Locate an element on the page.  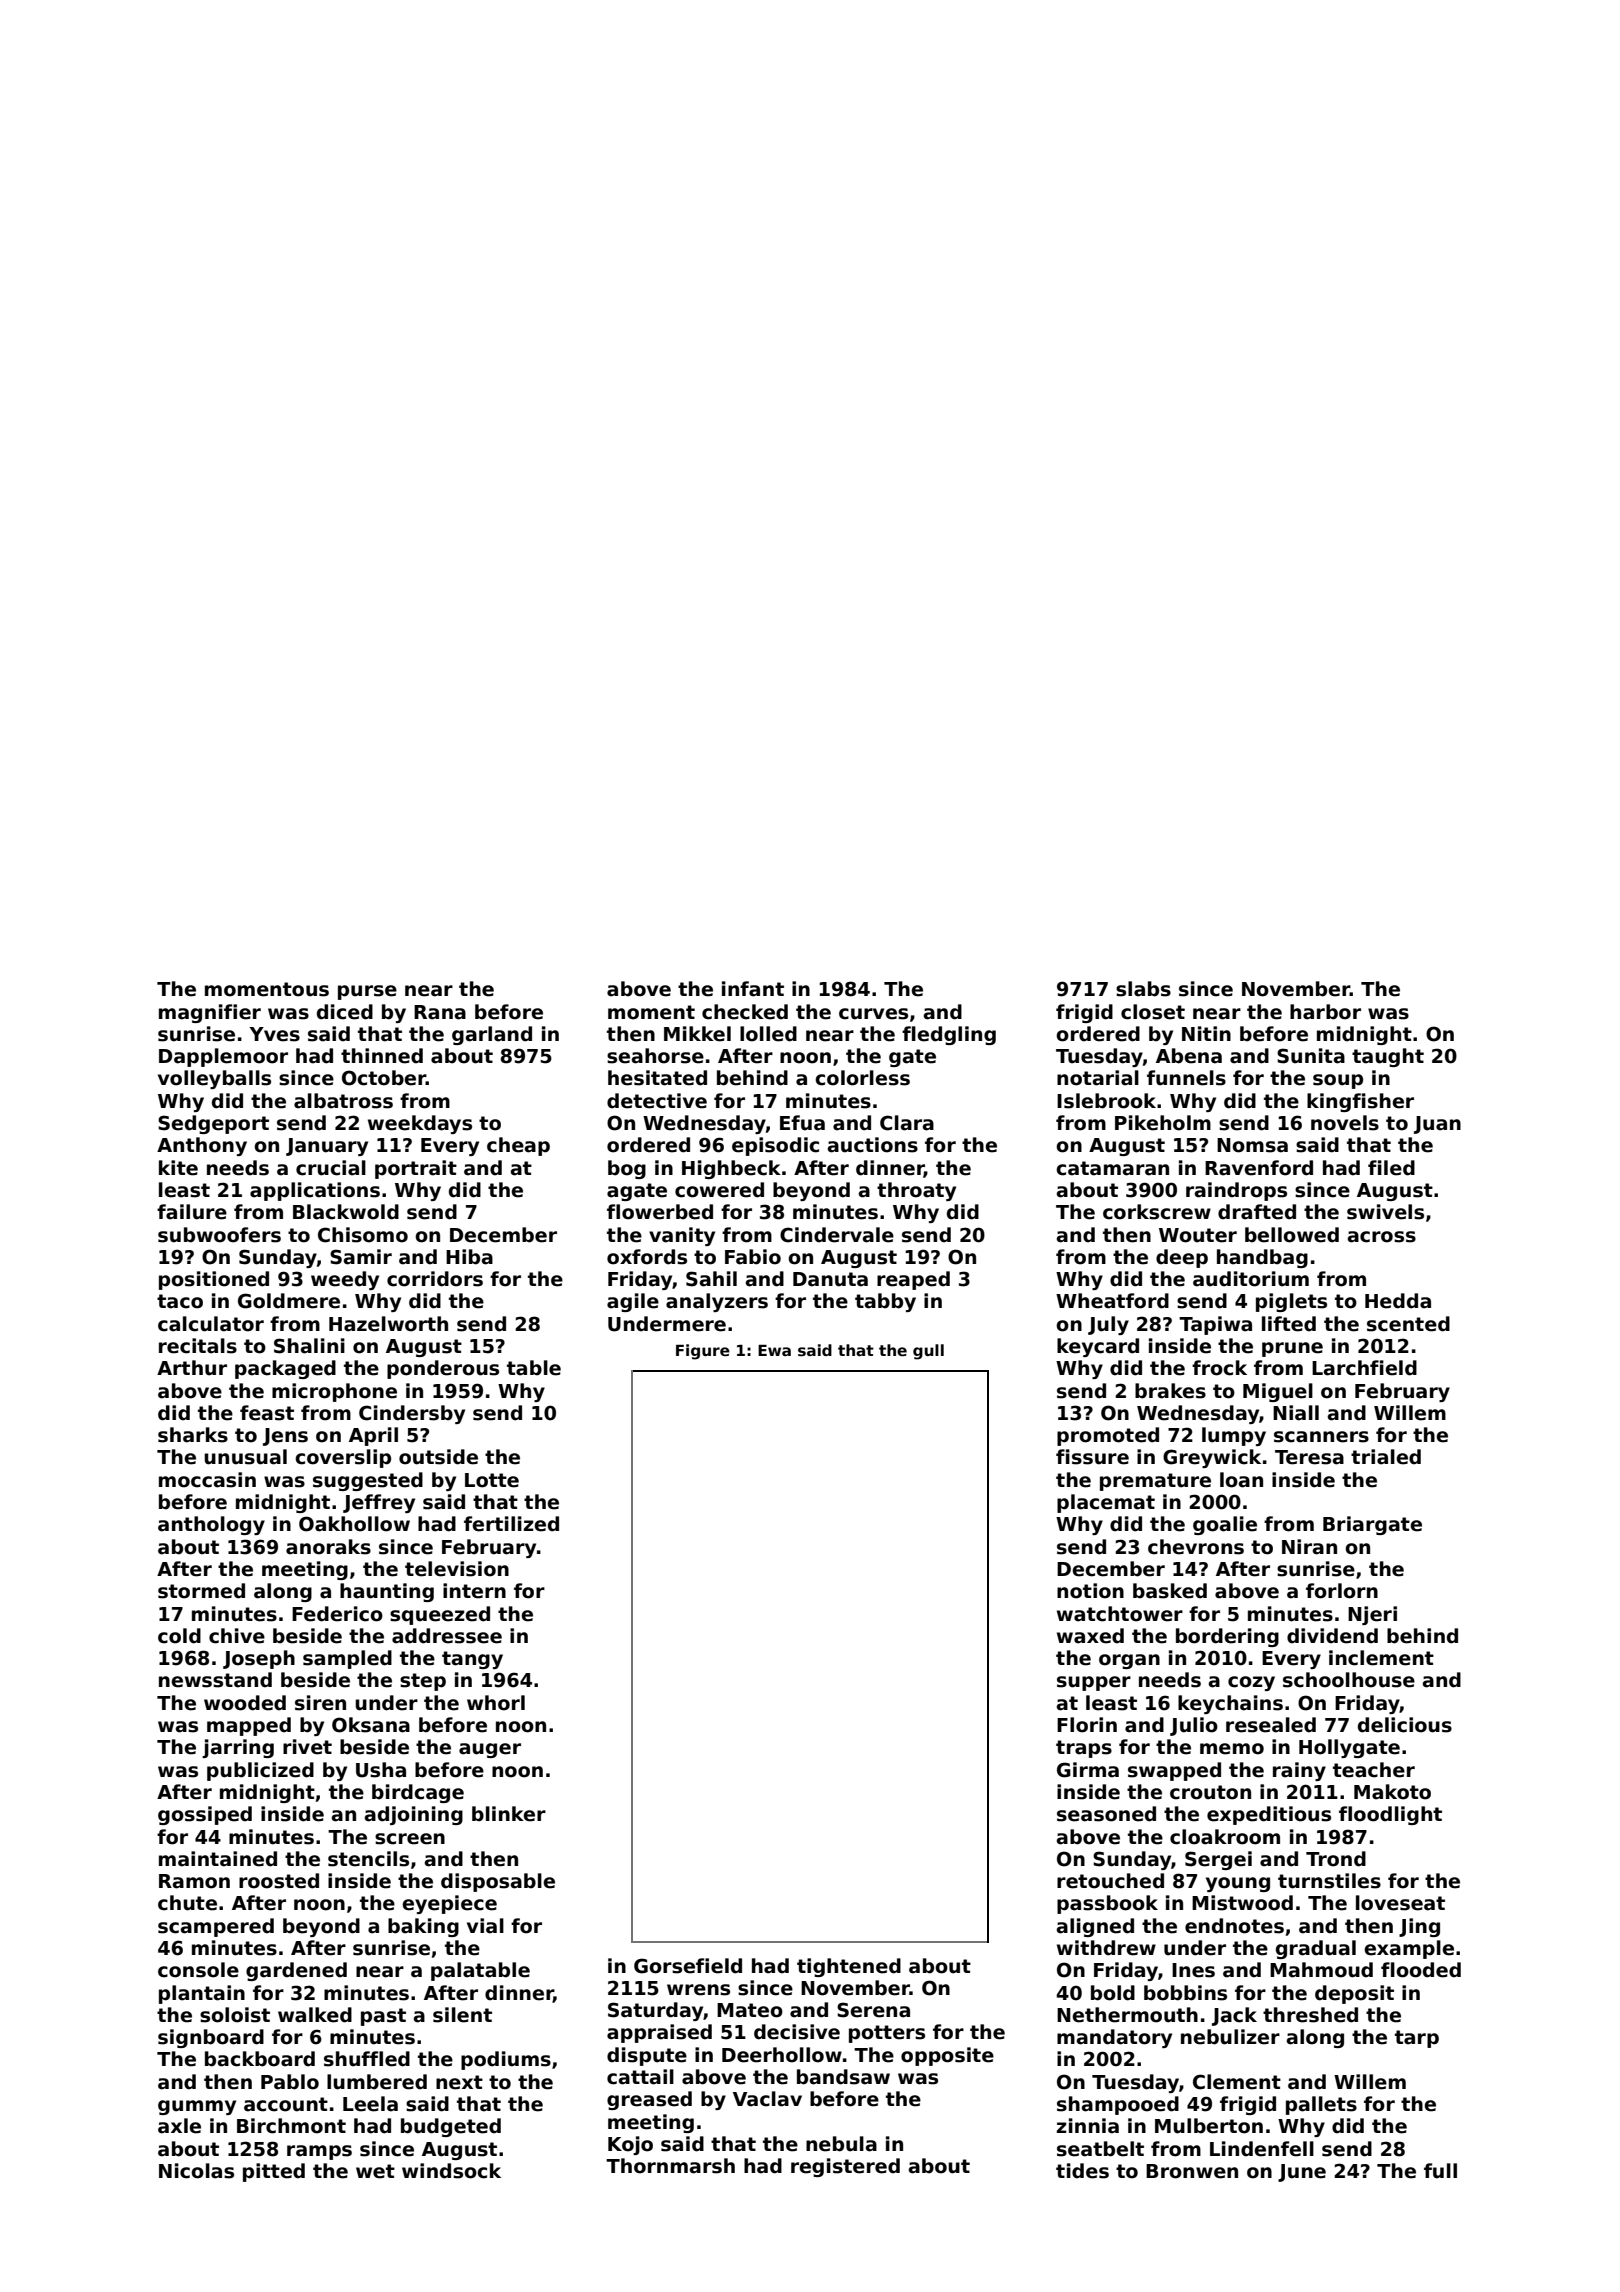
blinker is located at coordinates (509, 1814).
